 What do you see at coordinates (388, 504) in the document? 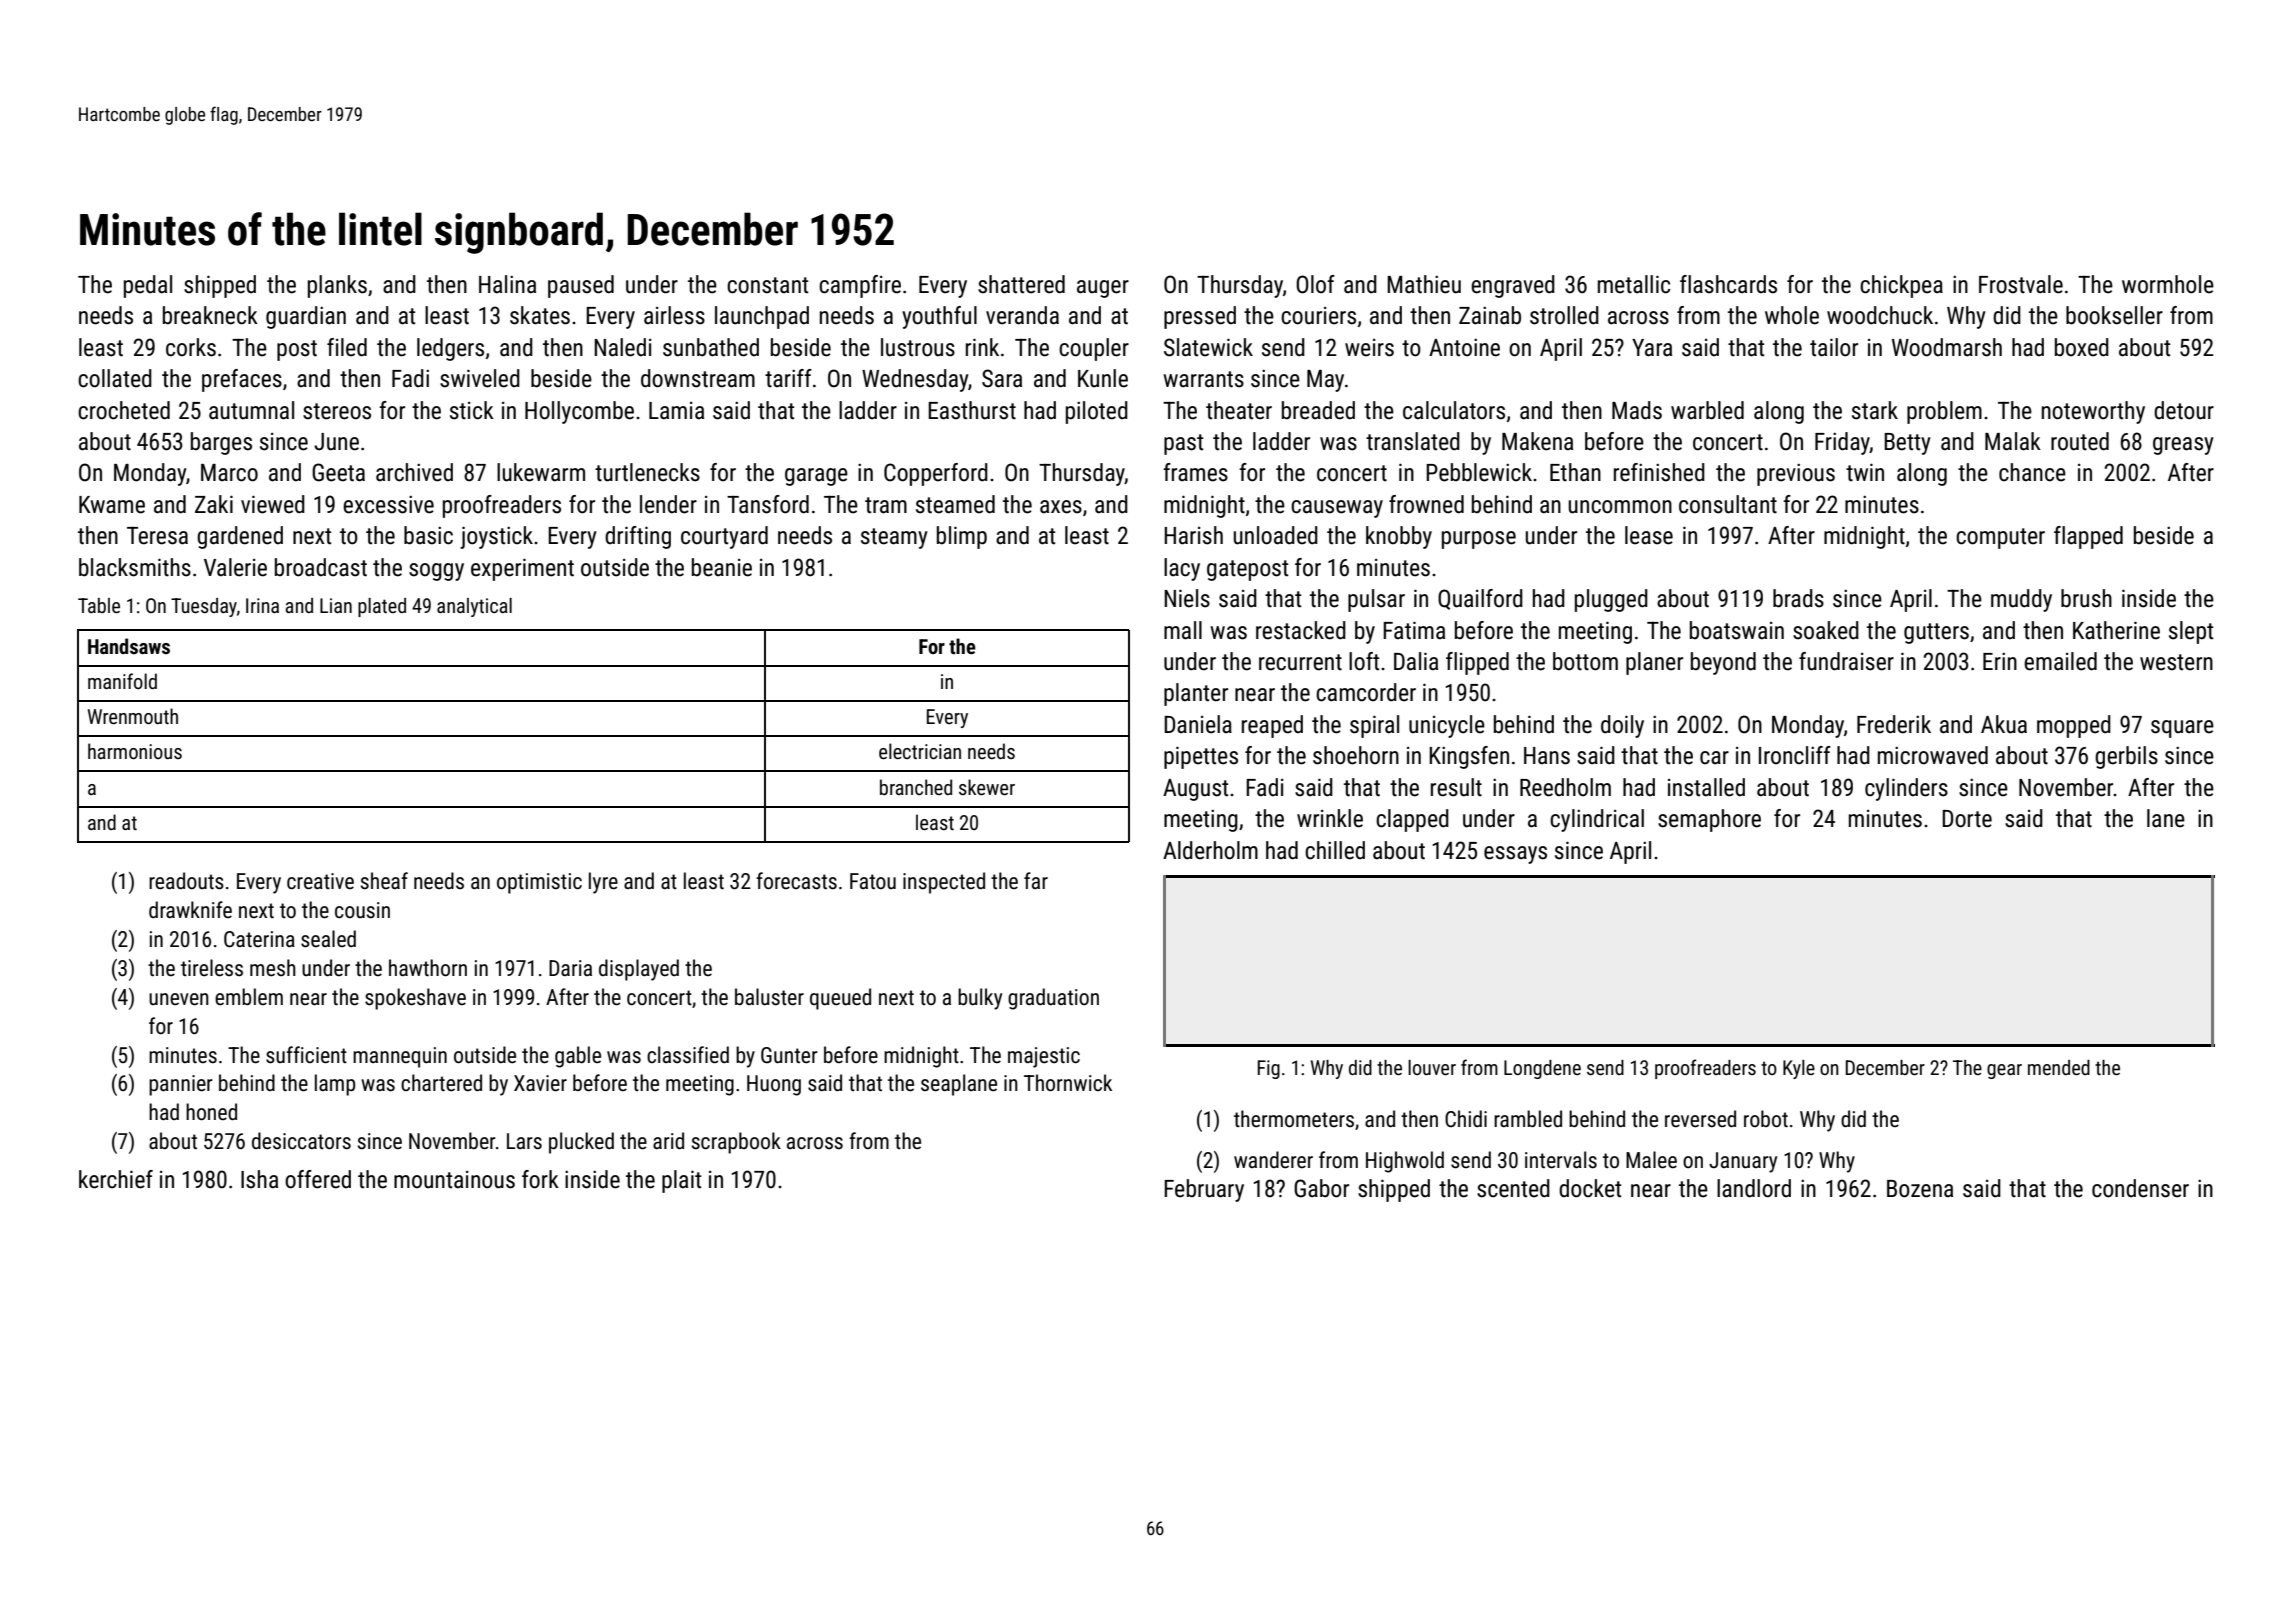
I see `excessive` at bounding box center [388, 504].
